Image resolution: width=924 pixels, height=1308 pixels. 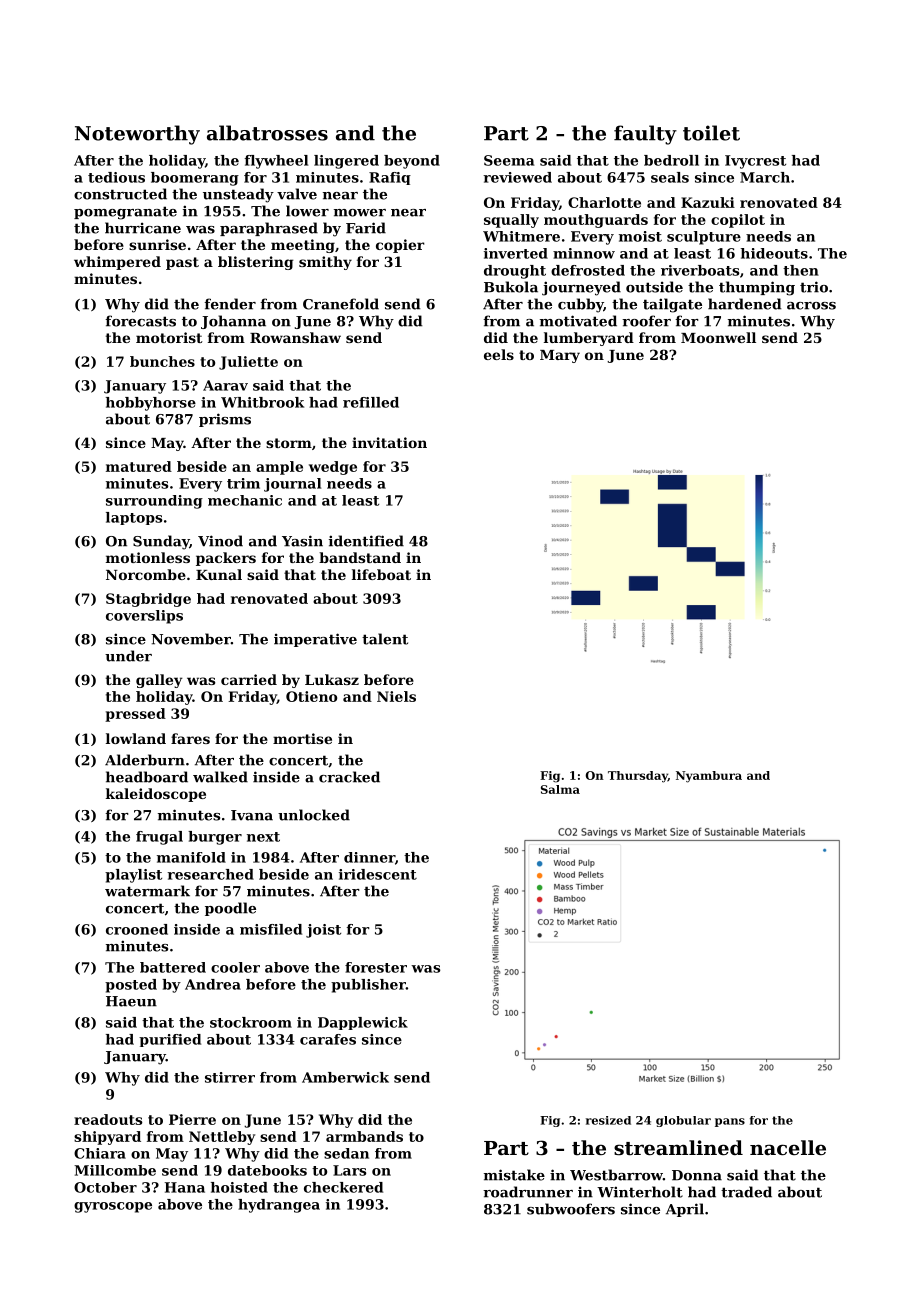 I want to click on thumping, so click(x=757, y=288).
